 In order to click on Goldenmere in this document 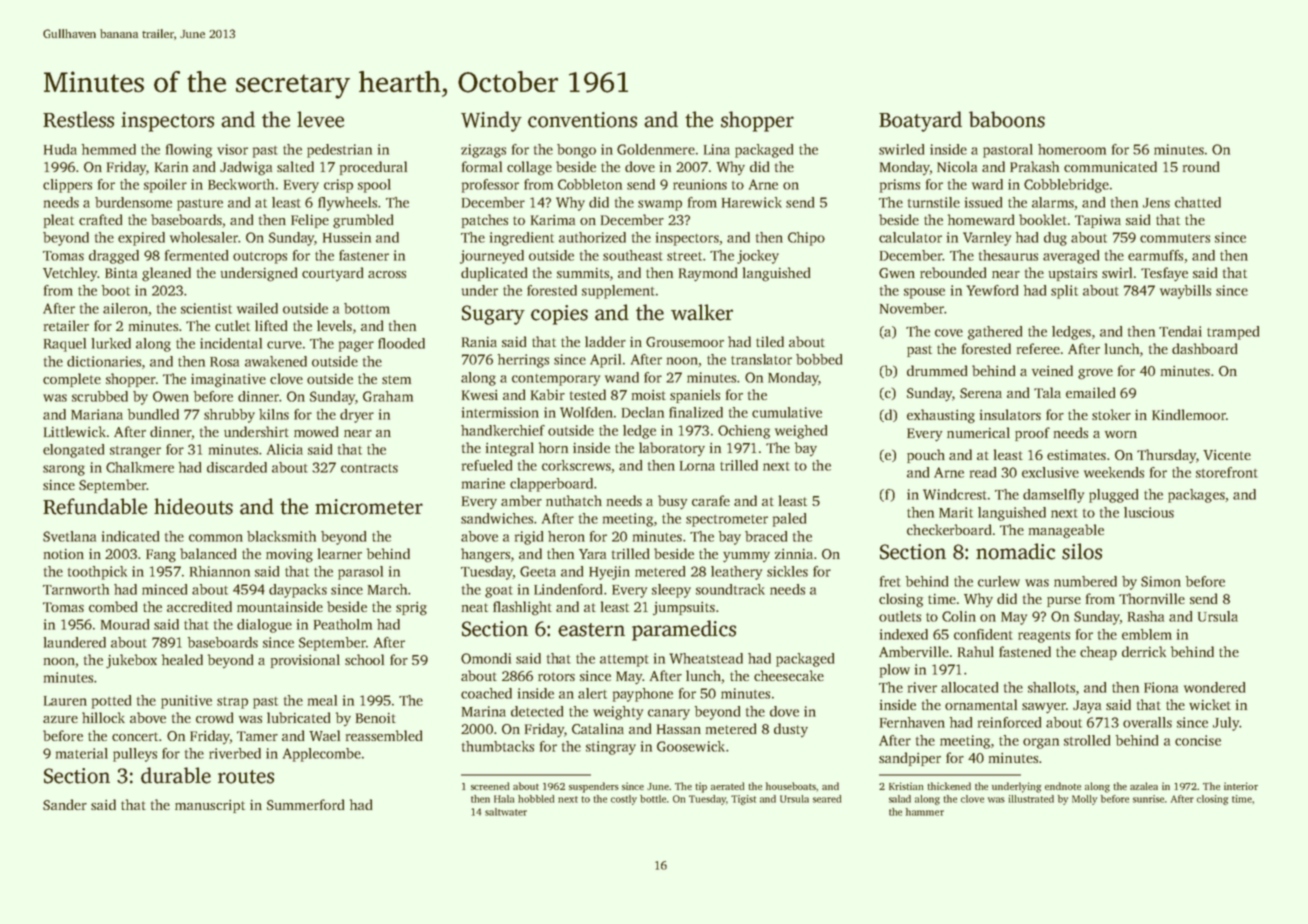, I will do `click(656, 149)`.
